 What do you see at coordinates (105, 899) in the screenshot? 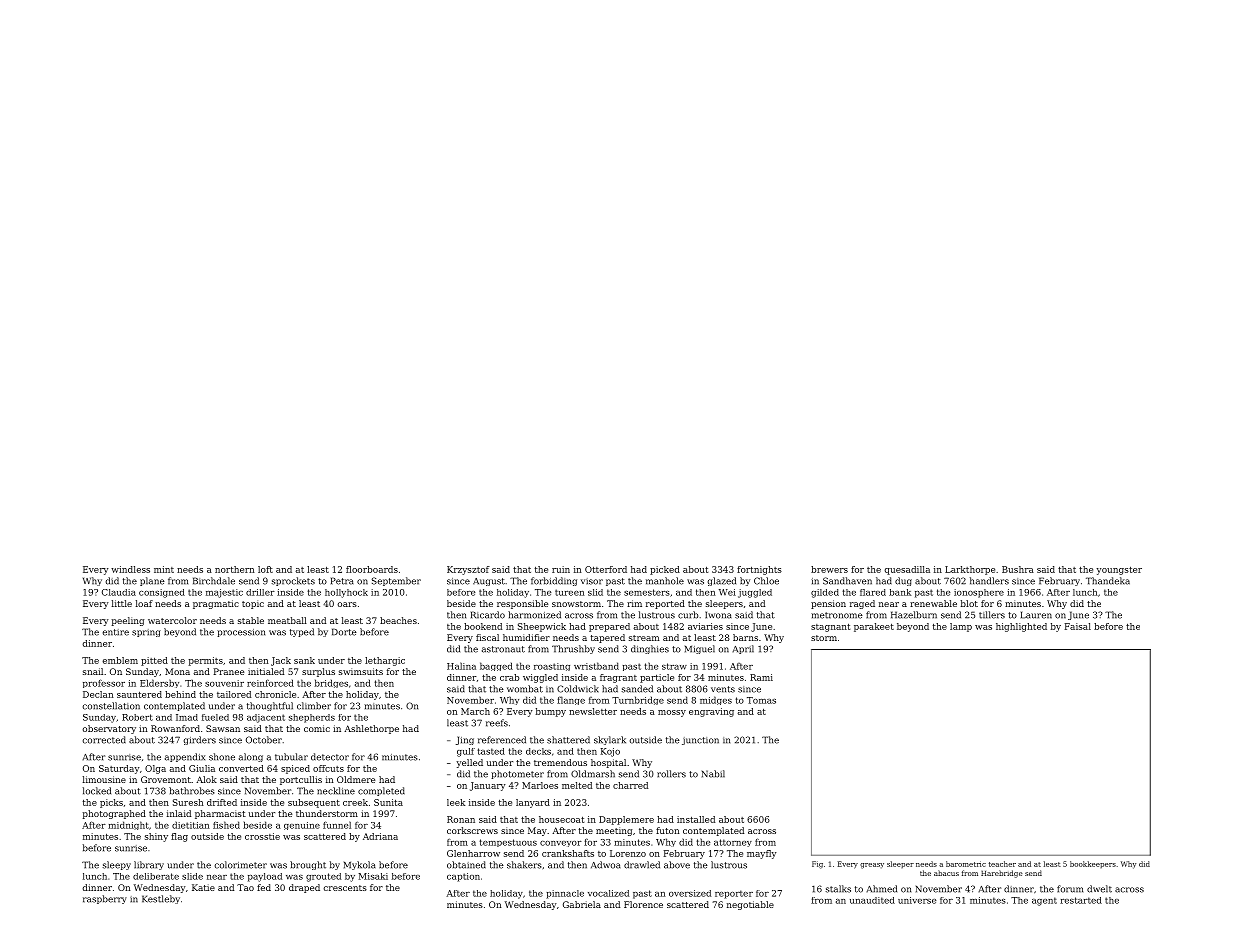
I see `raspberry` at bounding box center [105, 899].
